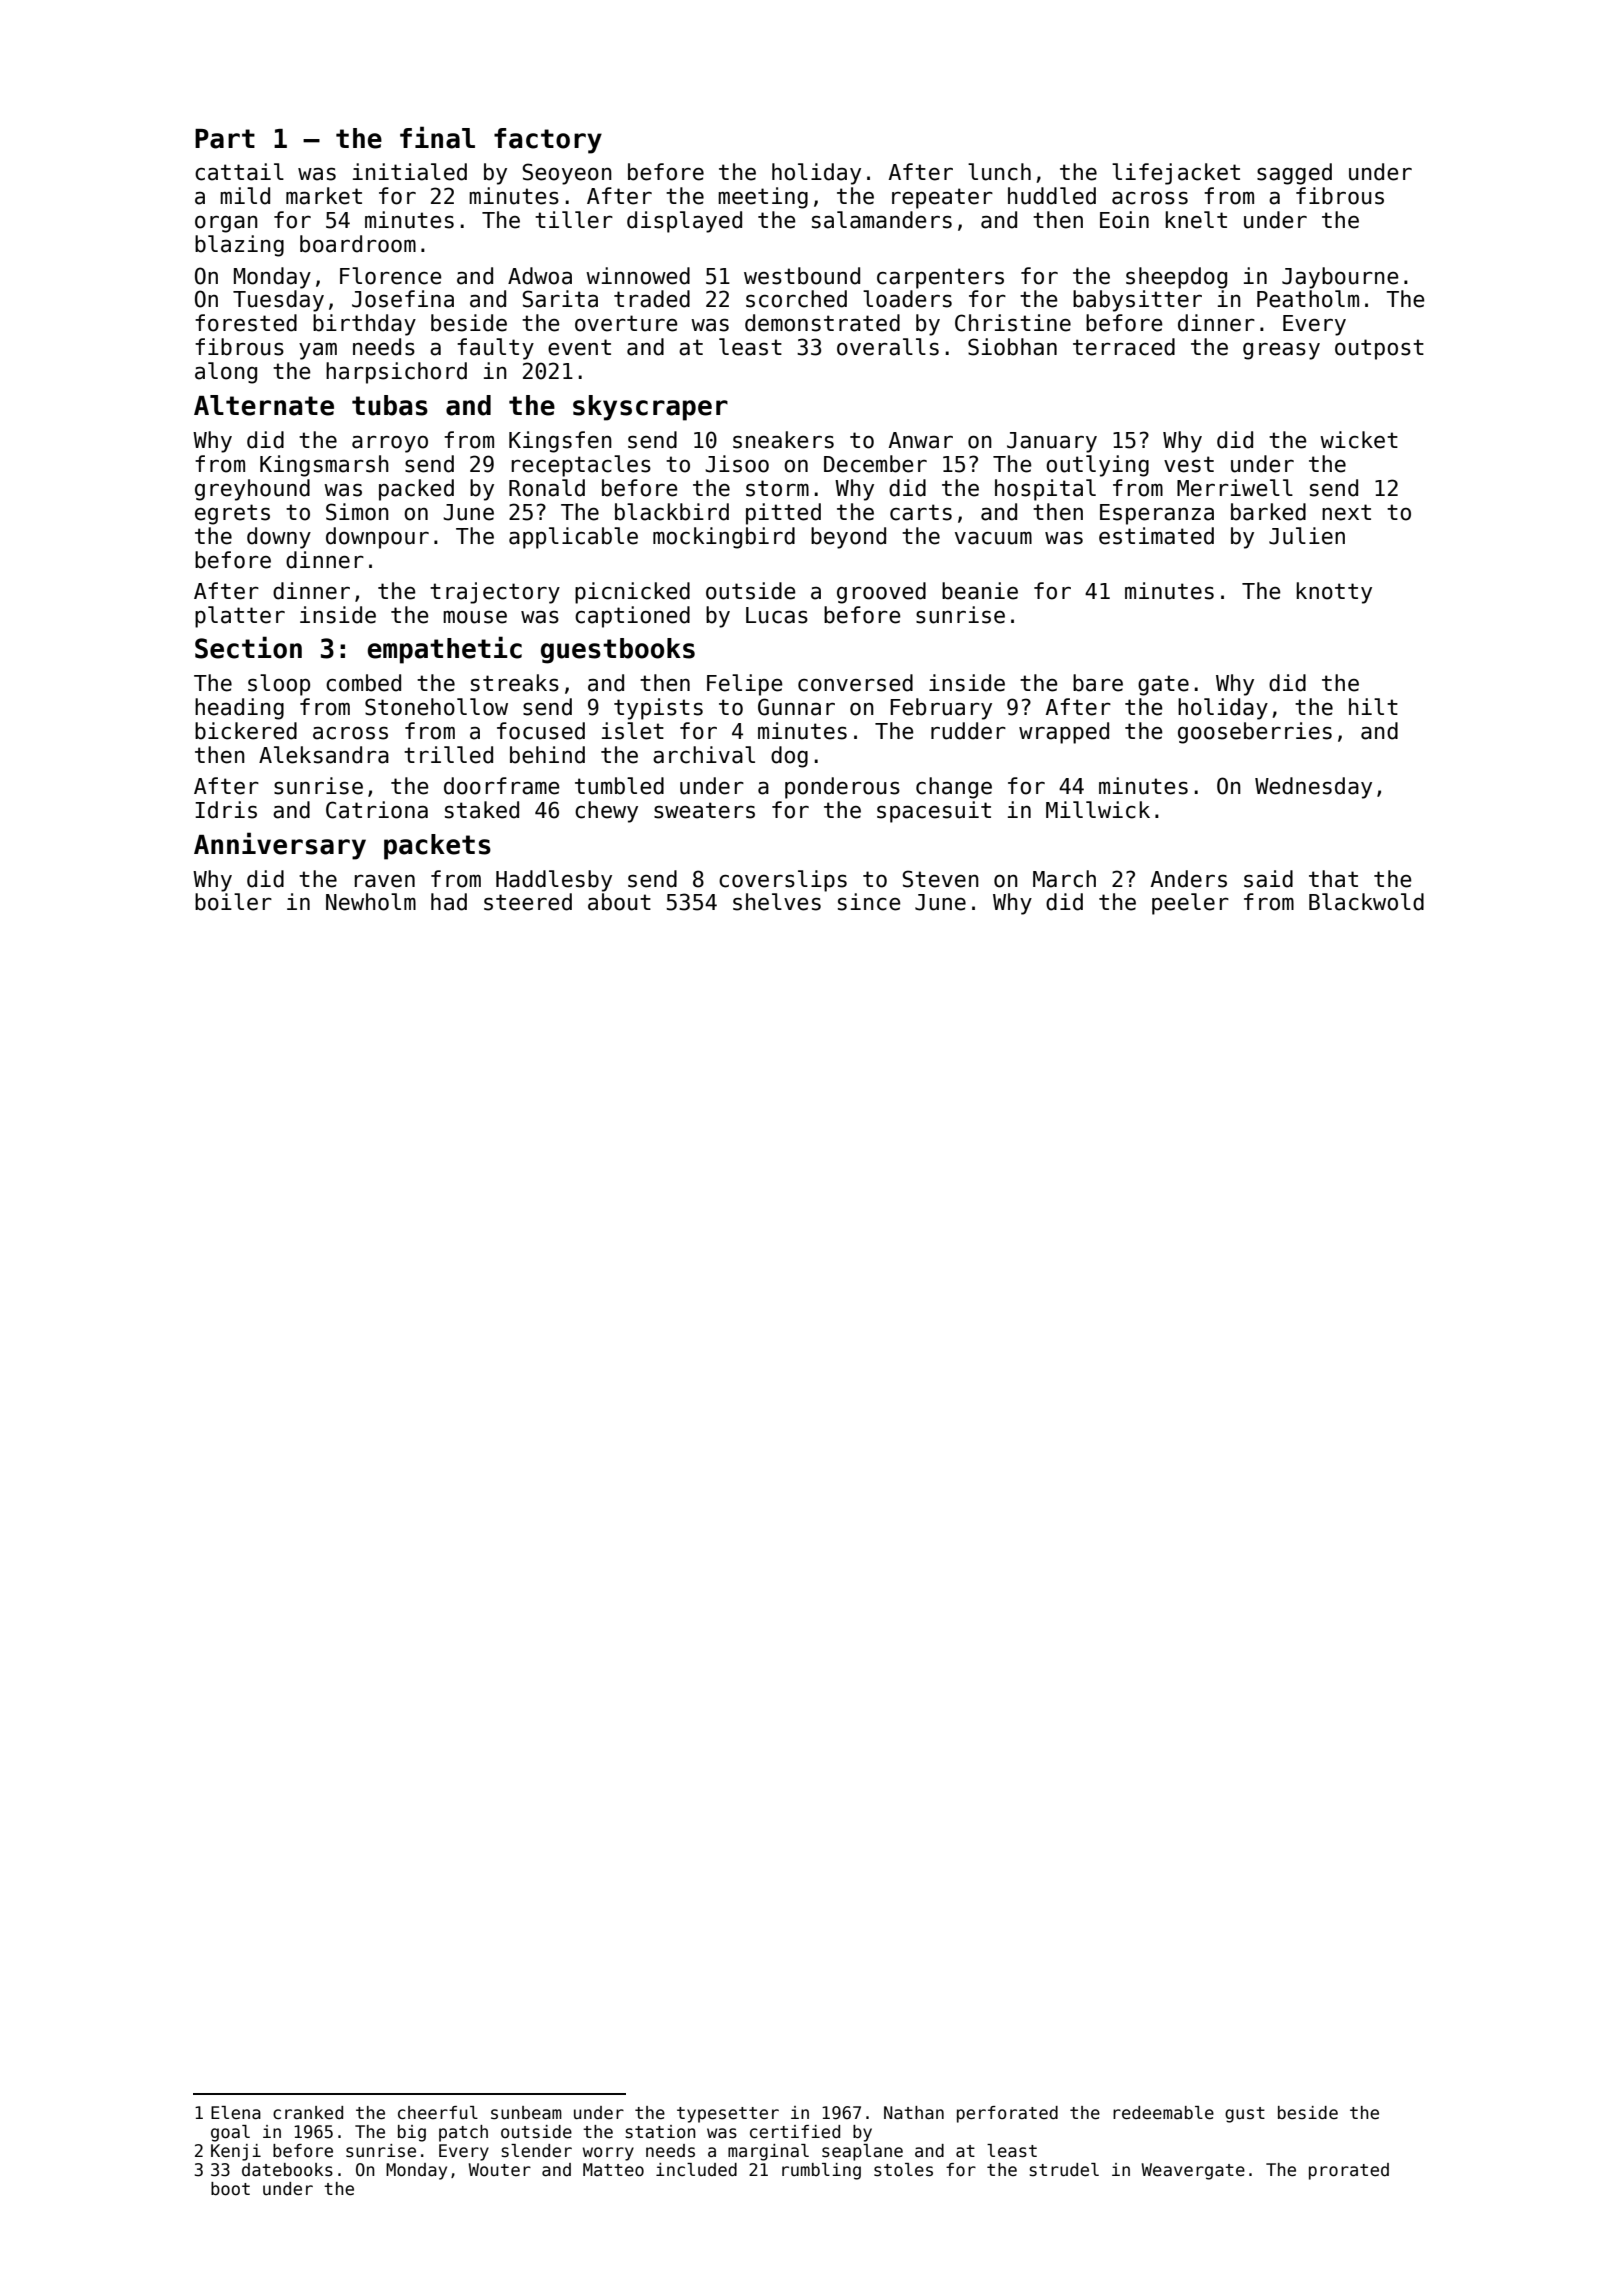  I want to click on prorated, so click(1349, 2171).
